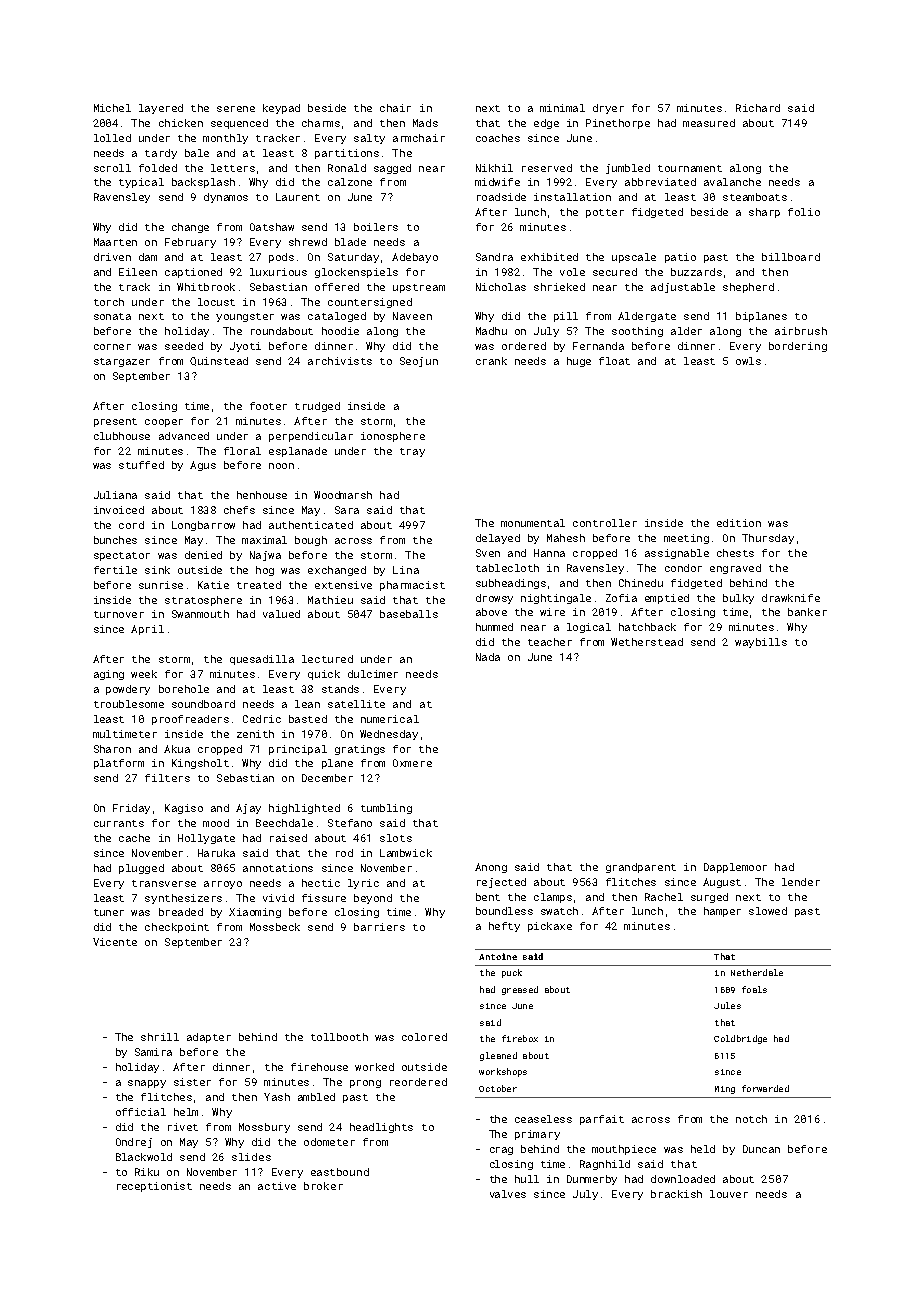 The width and height of the screenshot is (924, 1308). What do you see at coordinates (508, 1194) in the screenshot?
I see `valves` at bounding box center [508, 1194].
